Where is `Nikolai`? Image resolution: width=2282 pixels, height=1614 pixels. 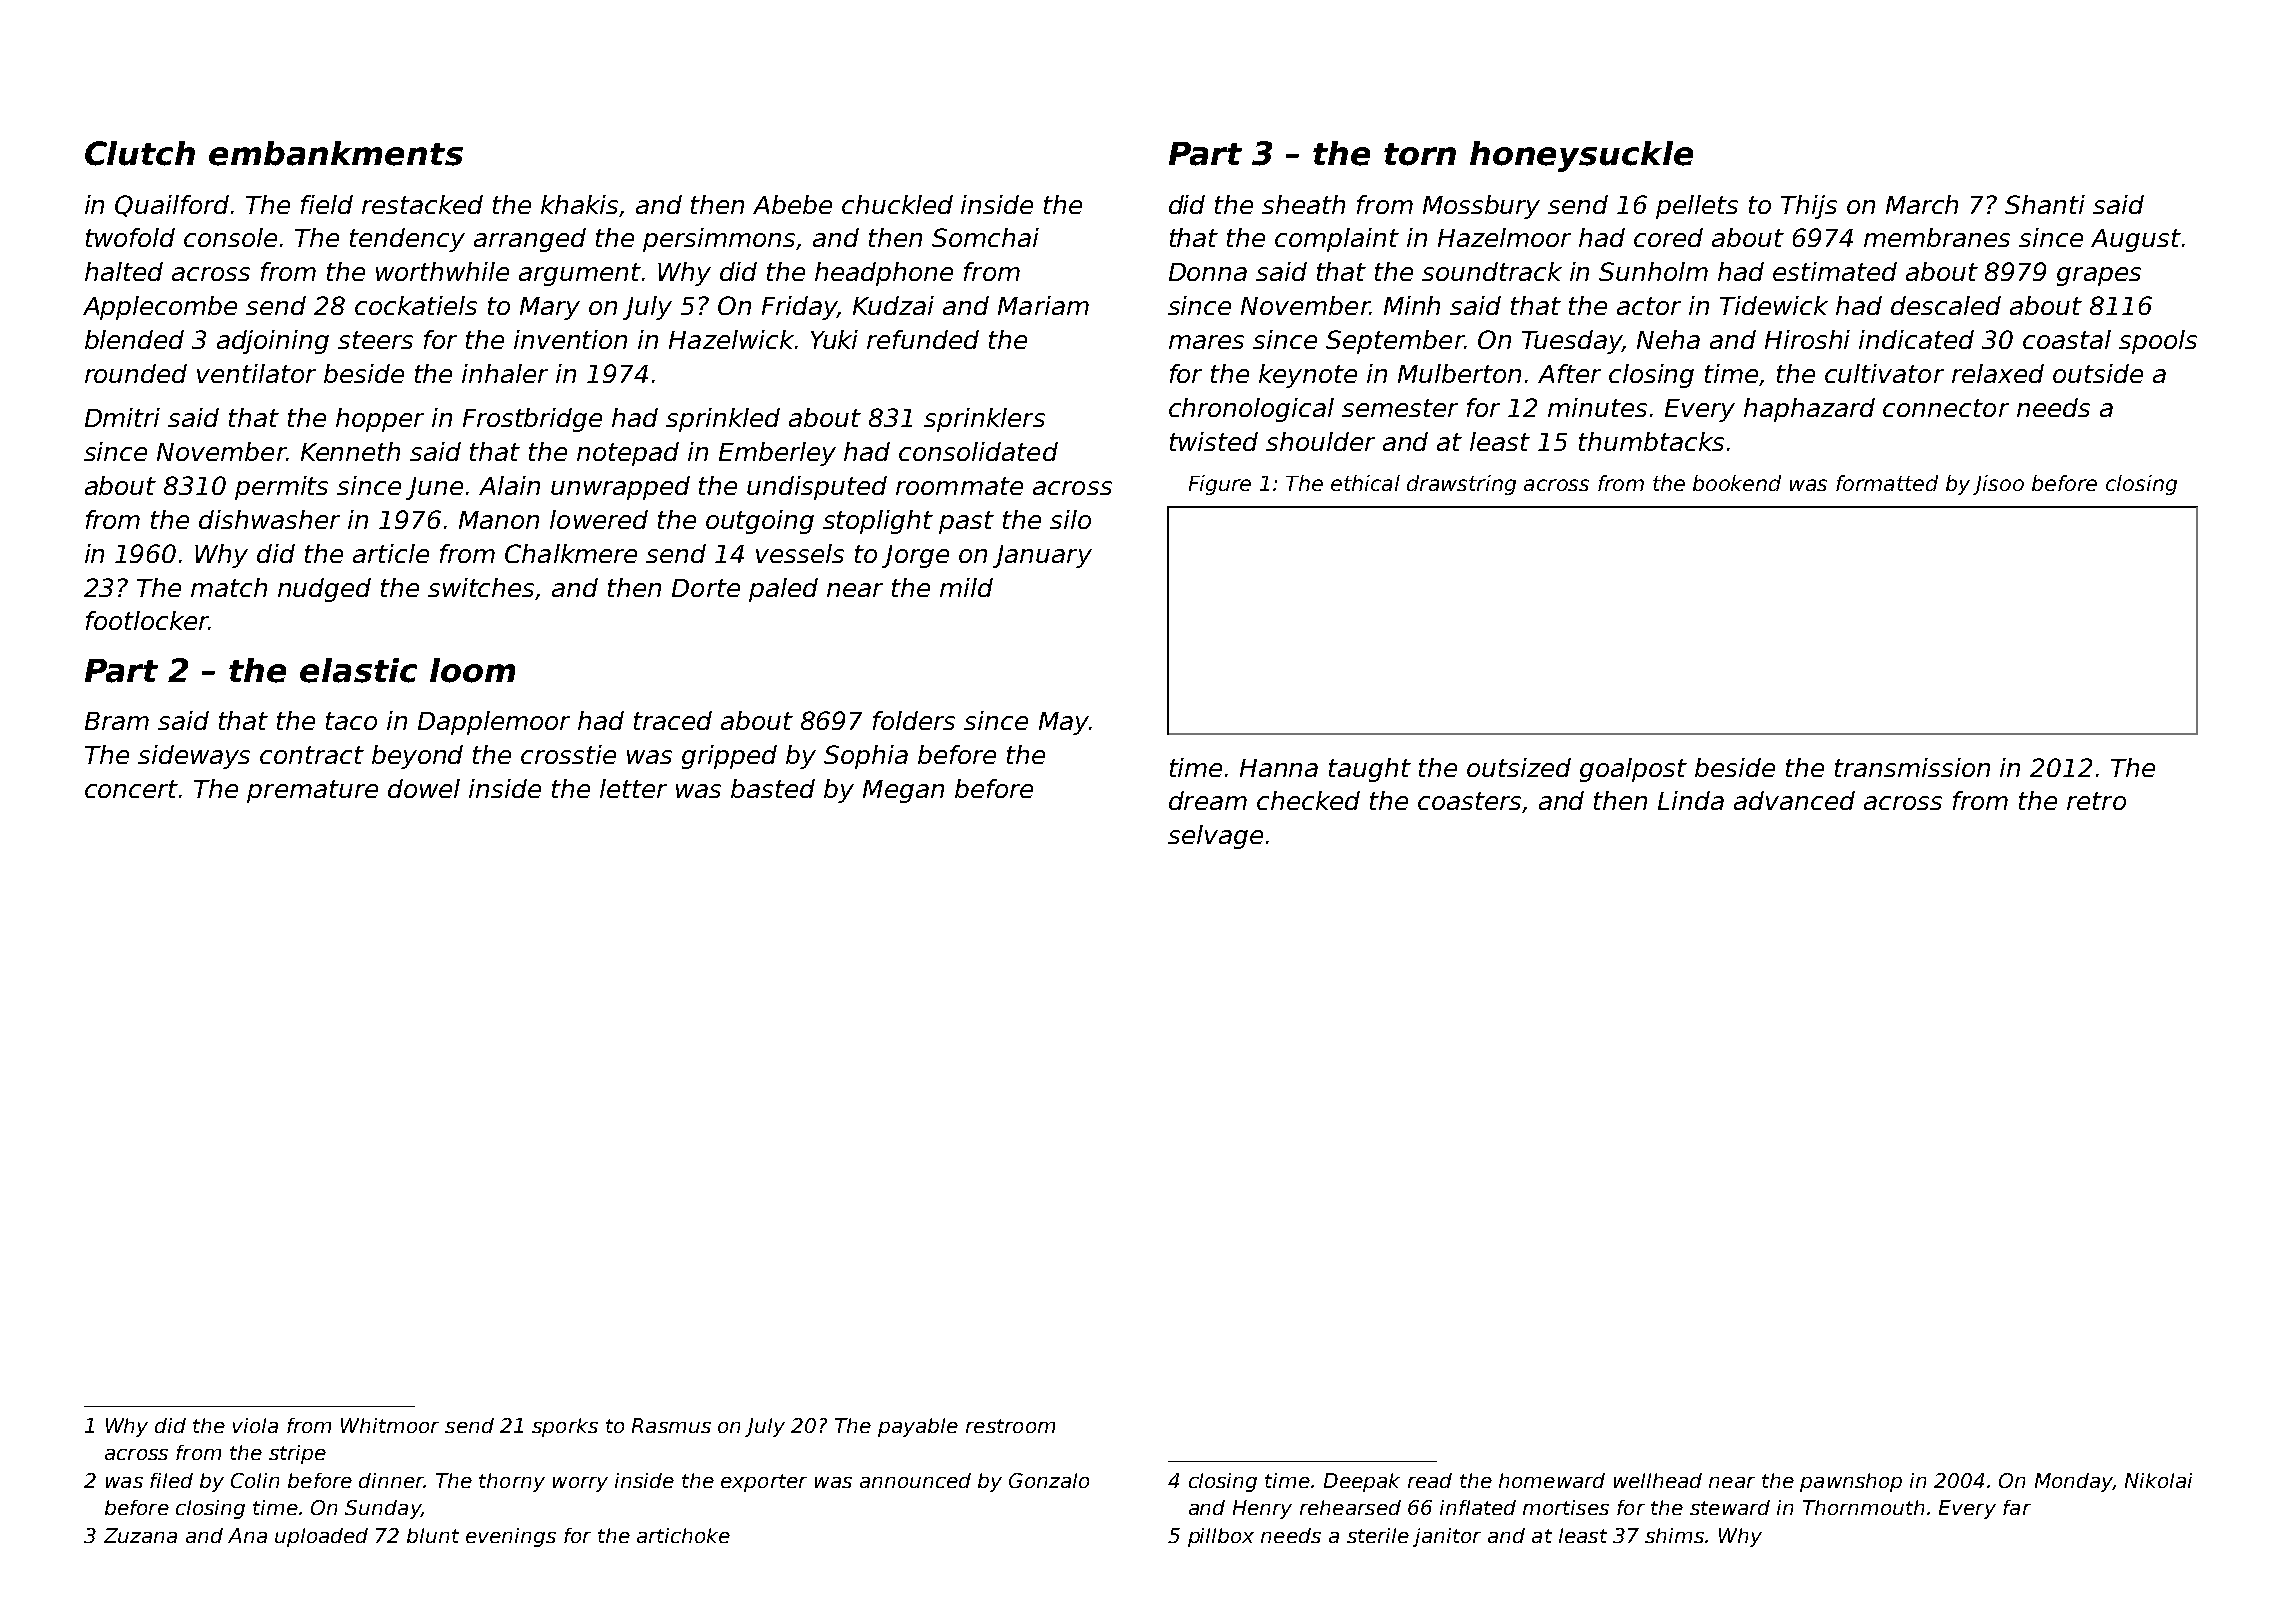
Nikolai is located at coordinates (2158, 1480).
